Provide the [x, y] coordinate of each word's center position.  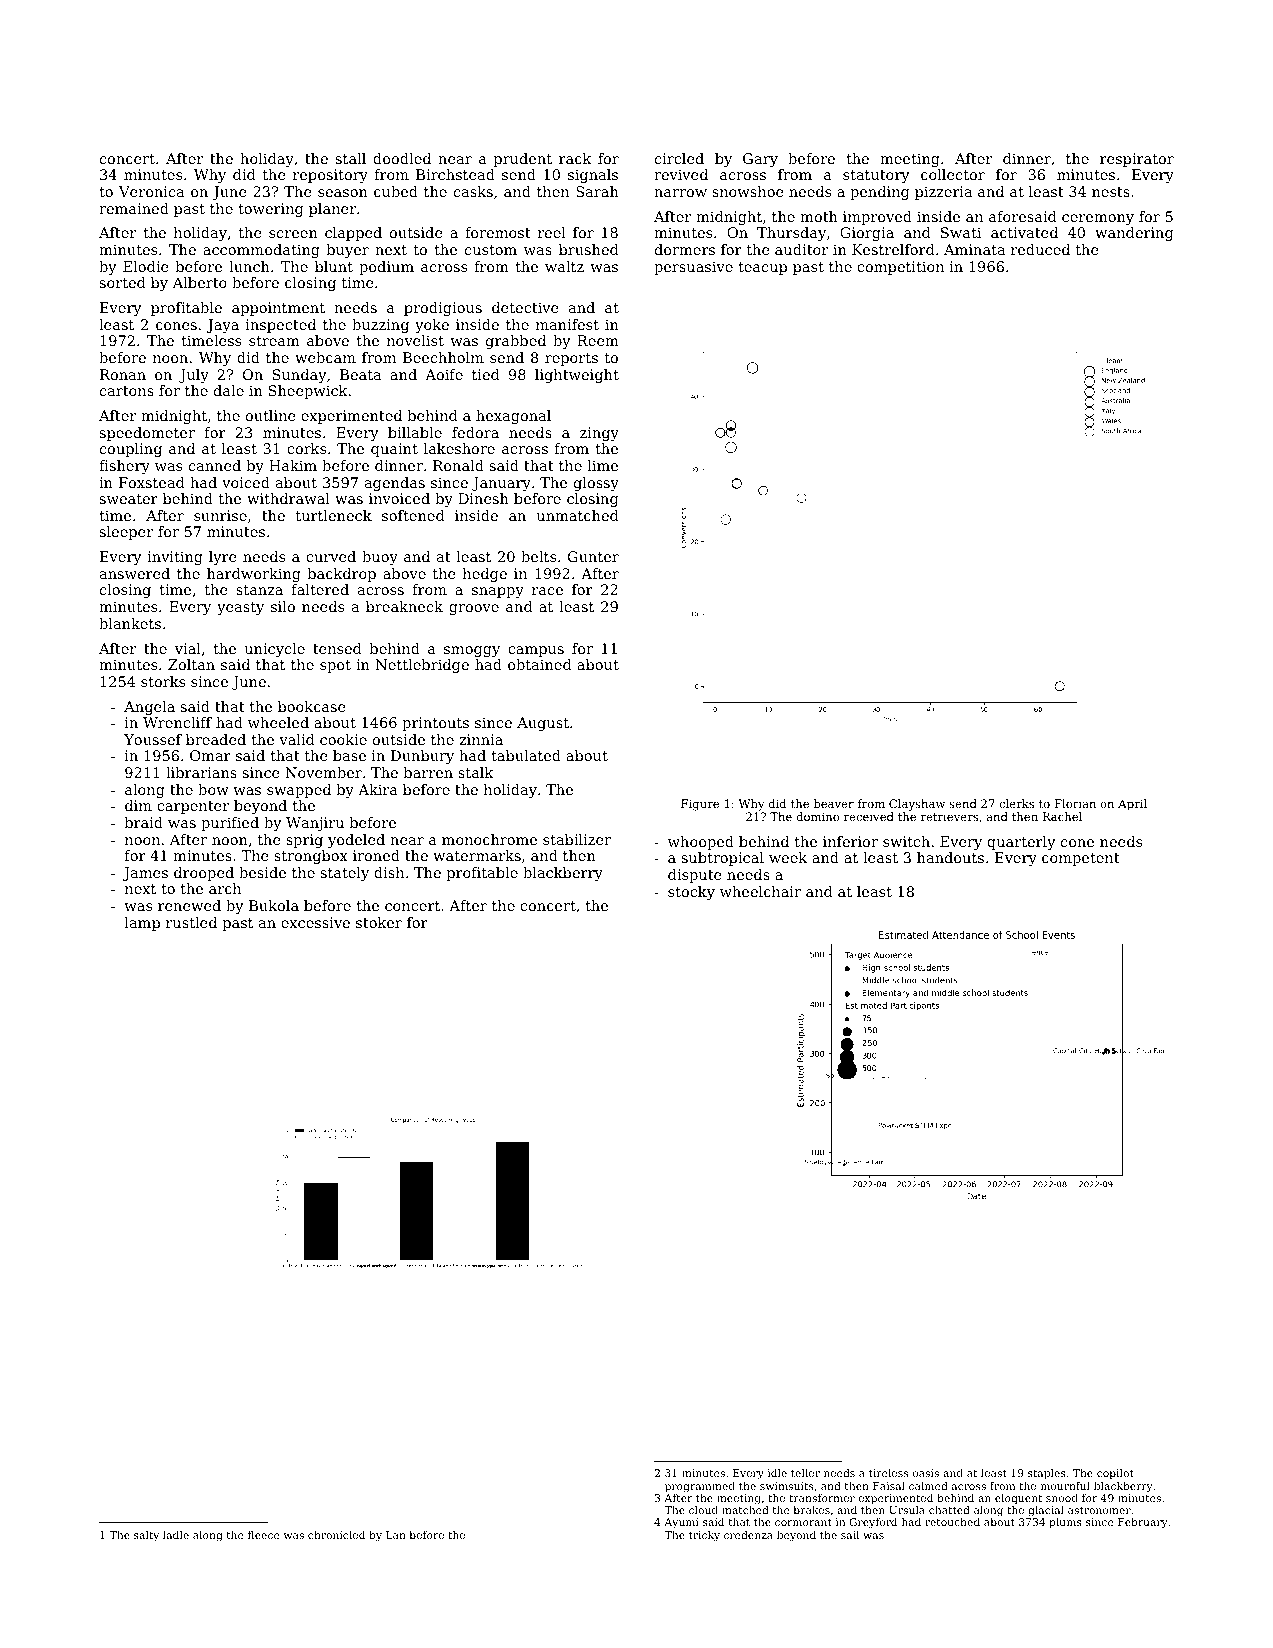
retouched [952, 1522]
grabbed [516, 342]
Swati [961, 232]
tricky [704, 1536]
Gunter [593, 556]
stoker [379, 922]
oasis [926, 1473]
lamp [142, 924]
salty [146, 1536]
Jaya [223, 326]
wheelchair [760, 891]
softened [413, 515]
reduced [1040, 249]
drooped [204, 874]
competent [1081, 859]
